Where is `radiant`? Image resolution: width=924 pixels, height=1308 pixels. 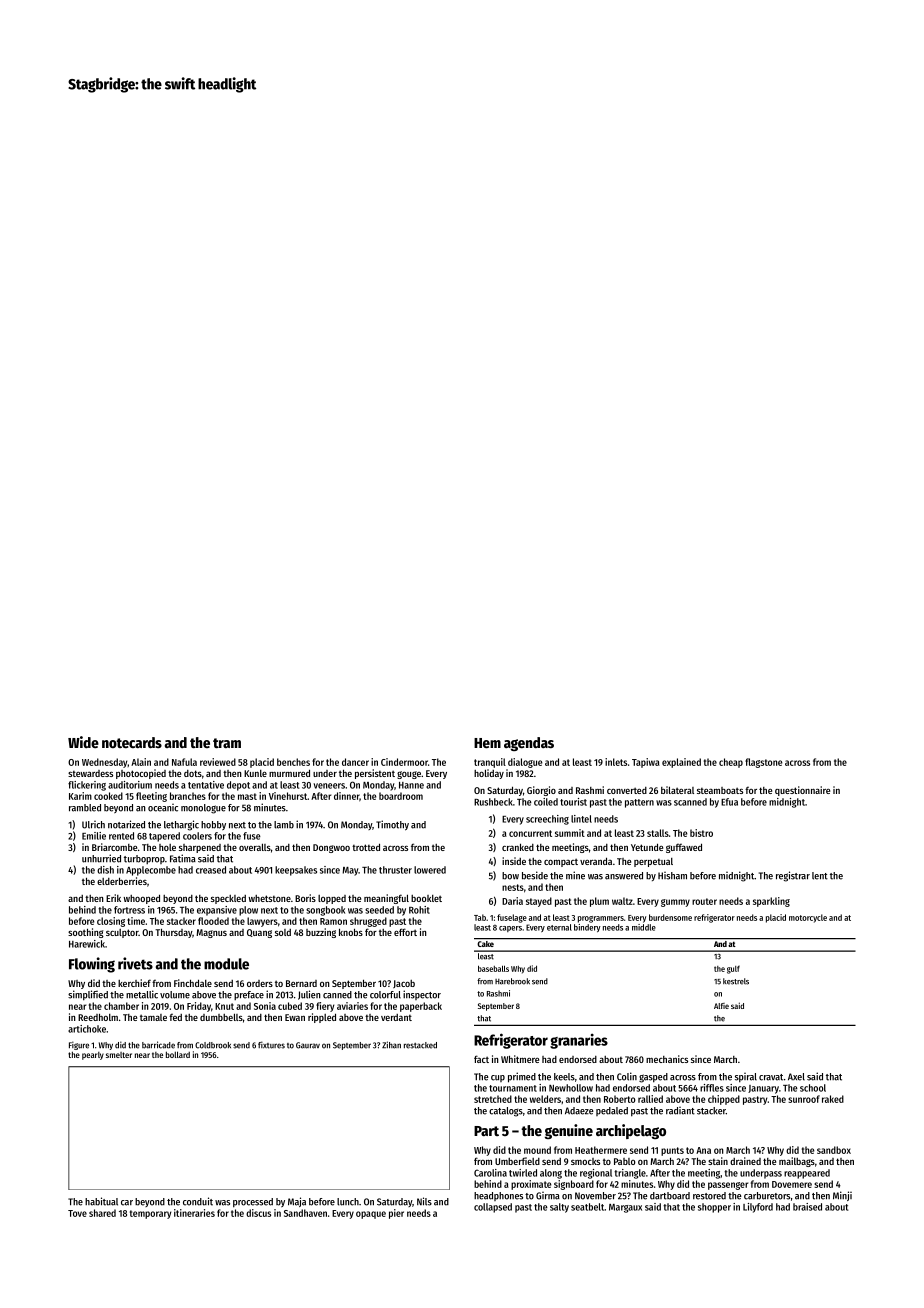 radiant is located at coordinates (680, 1111).
